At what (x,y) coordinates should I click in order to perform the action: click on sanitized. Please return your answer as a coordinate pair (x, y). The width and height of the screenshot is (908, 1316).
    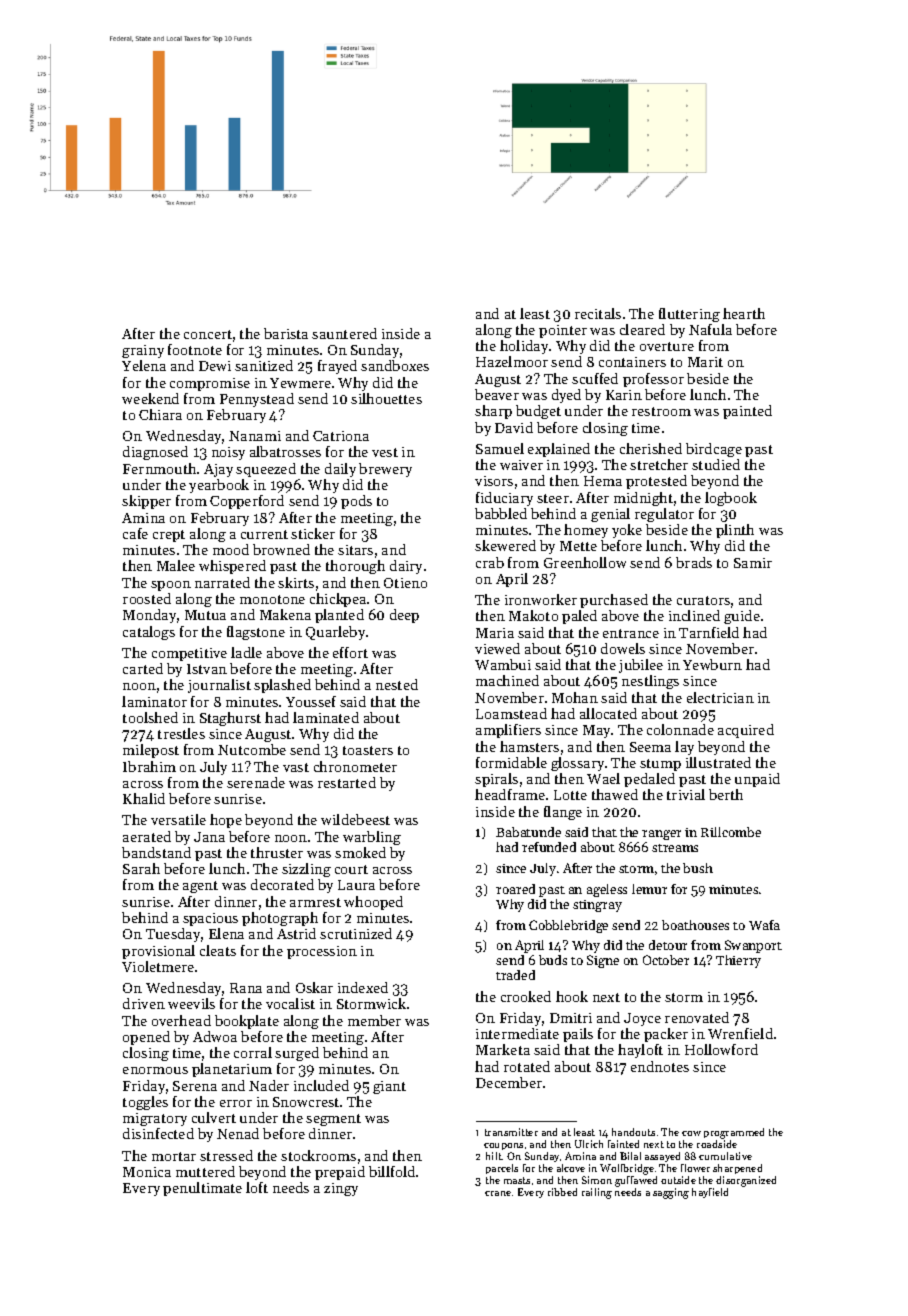
    Looking at the image, I should click on (264, 365).
